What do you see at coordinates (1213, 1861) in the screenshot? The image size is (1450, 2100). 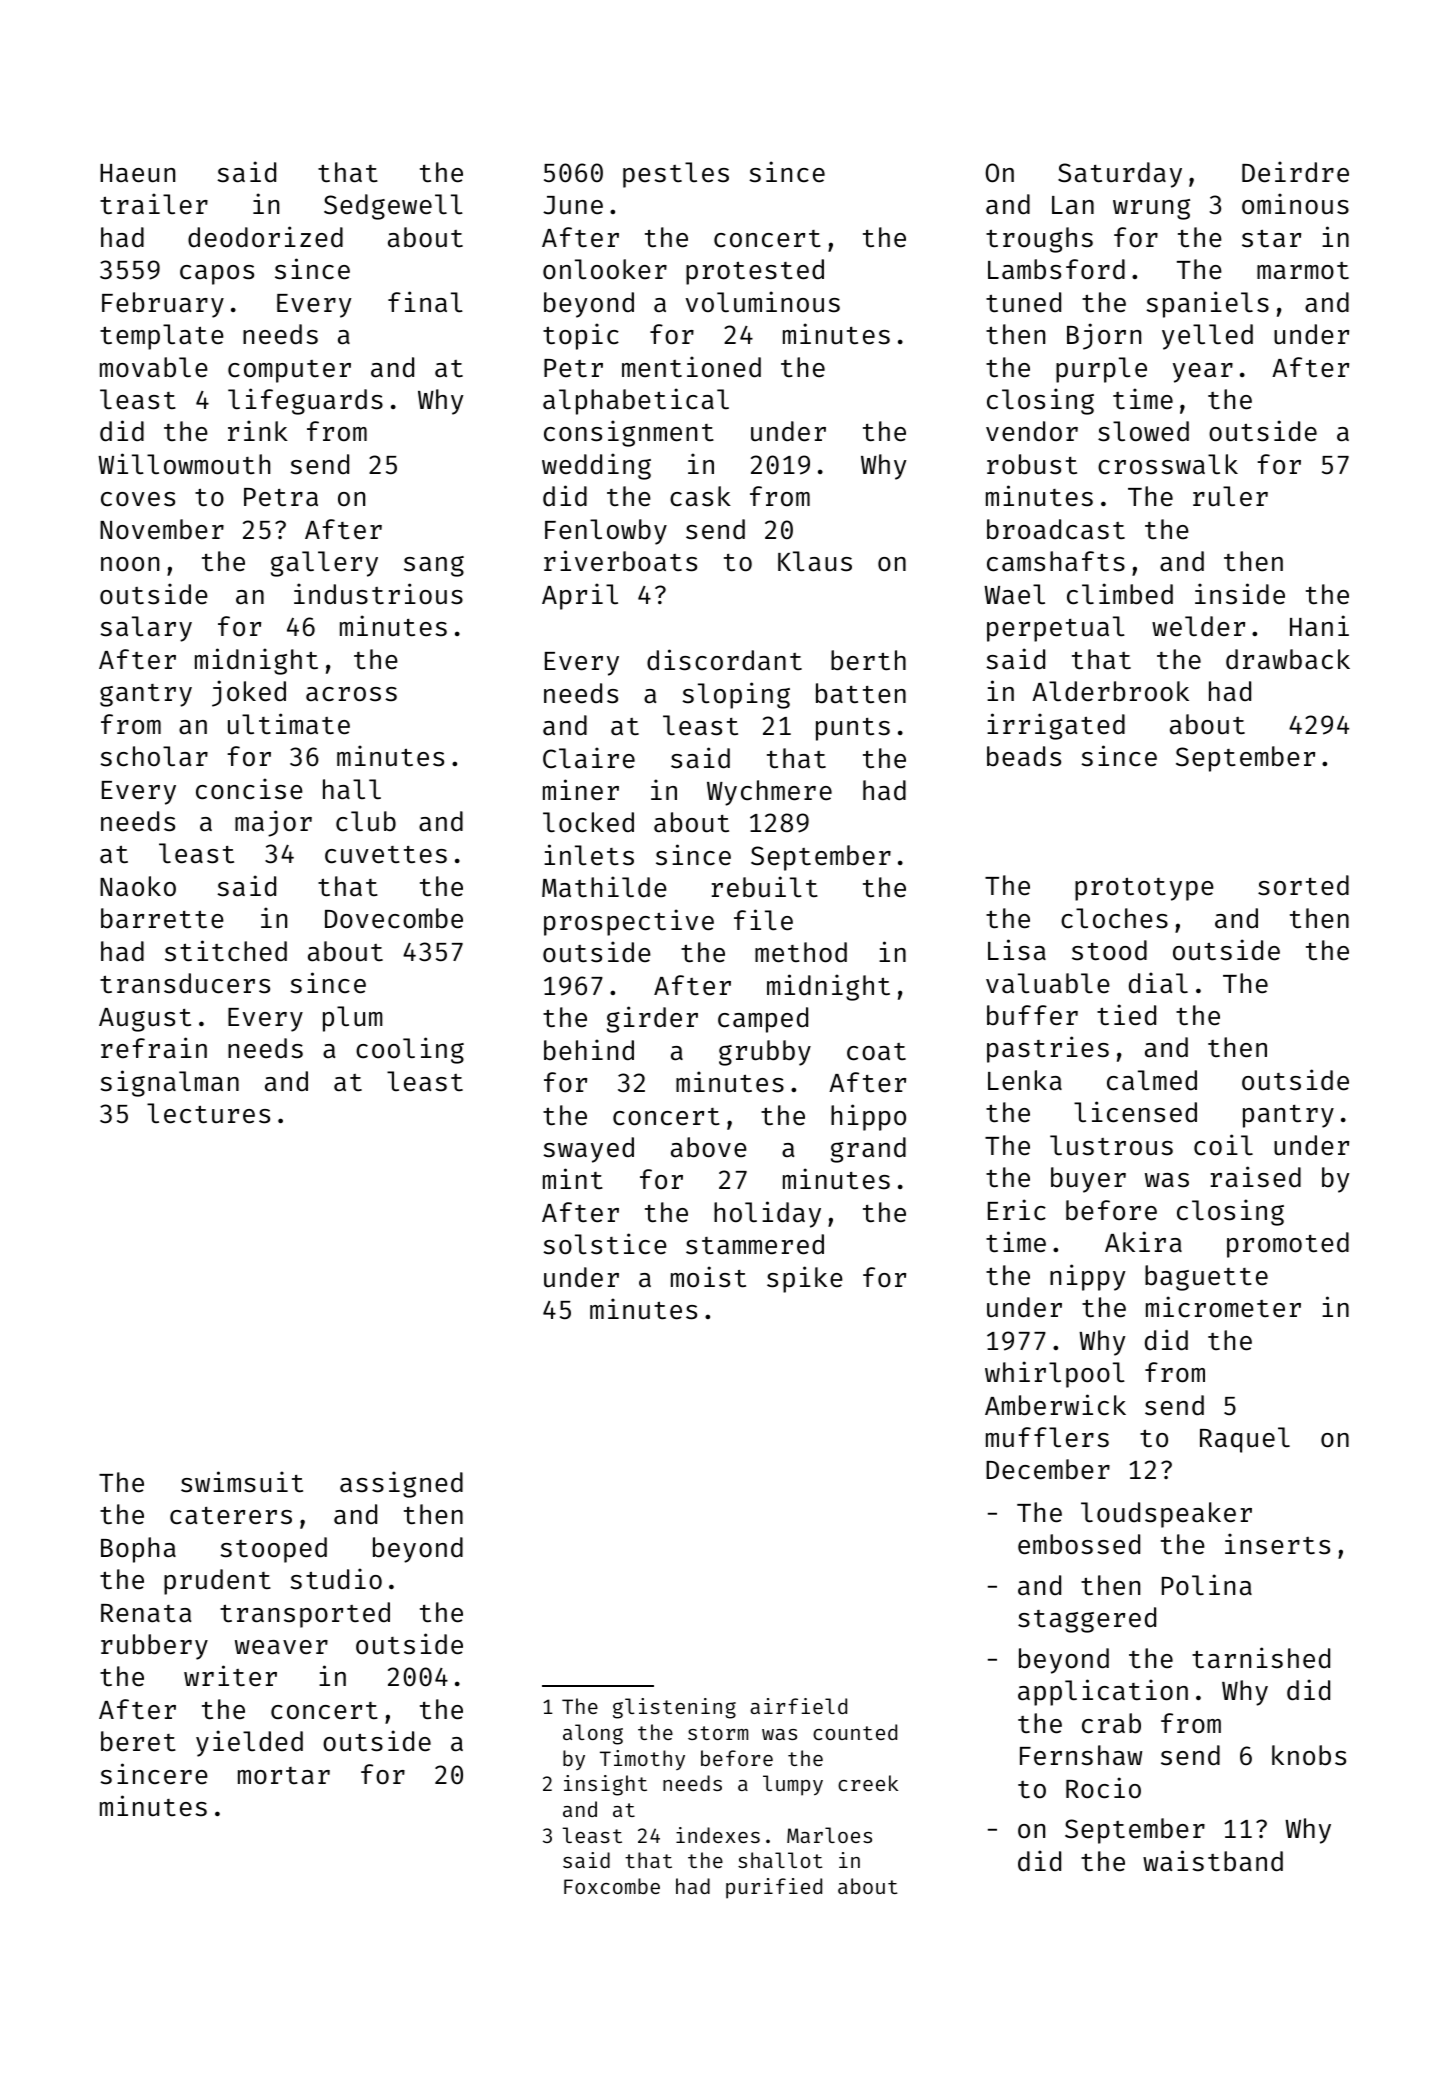 I see `waistband` at bounding box center [1213, 1861].
